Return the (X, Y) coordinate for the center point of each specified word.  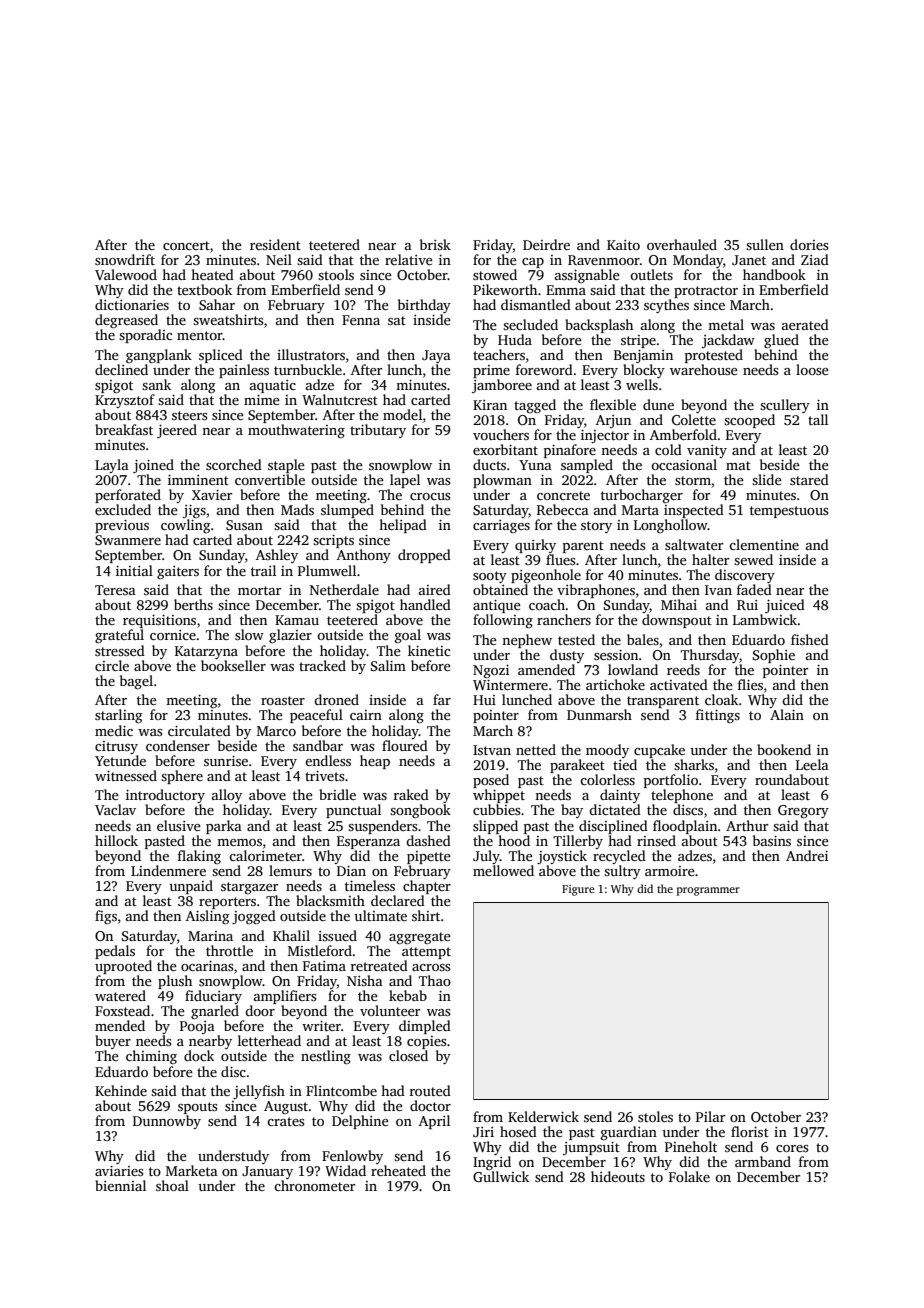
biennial (120, 1185)
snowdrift (125, 259)
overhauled (682, 244)
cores (792, 1148)
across (431, 967)
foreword (544, 369)
